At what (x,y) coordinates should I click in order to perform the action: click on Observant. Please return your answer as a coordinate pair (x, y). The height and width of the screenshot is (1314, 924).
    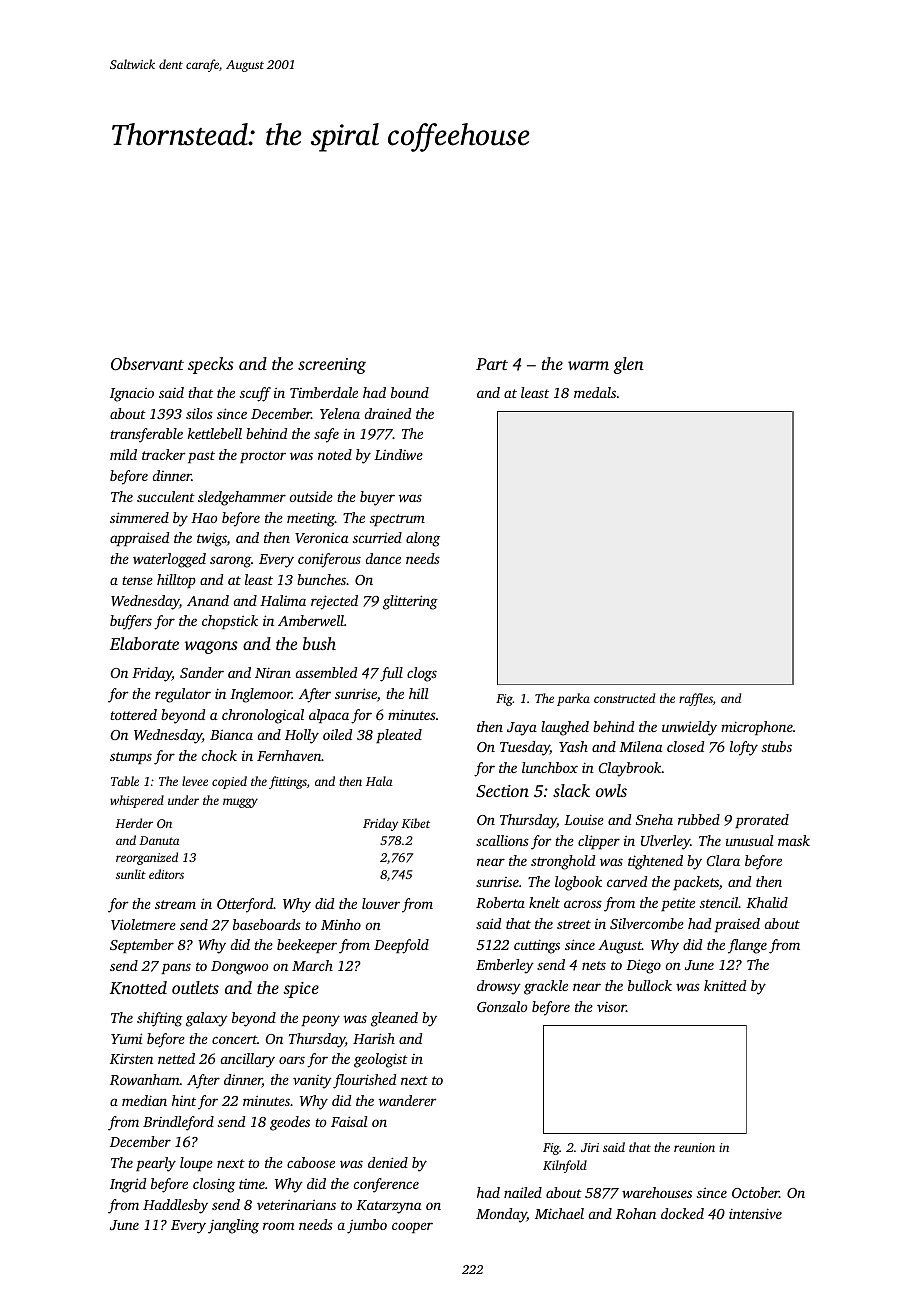
    Looking at the image, I should click on (147, 364).
